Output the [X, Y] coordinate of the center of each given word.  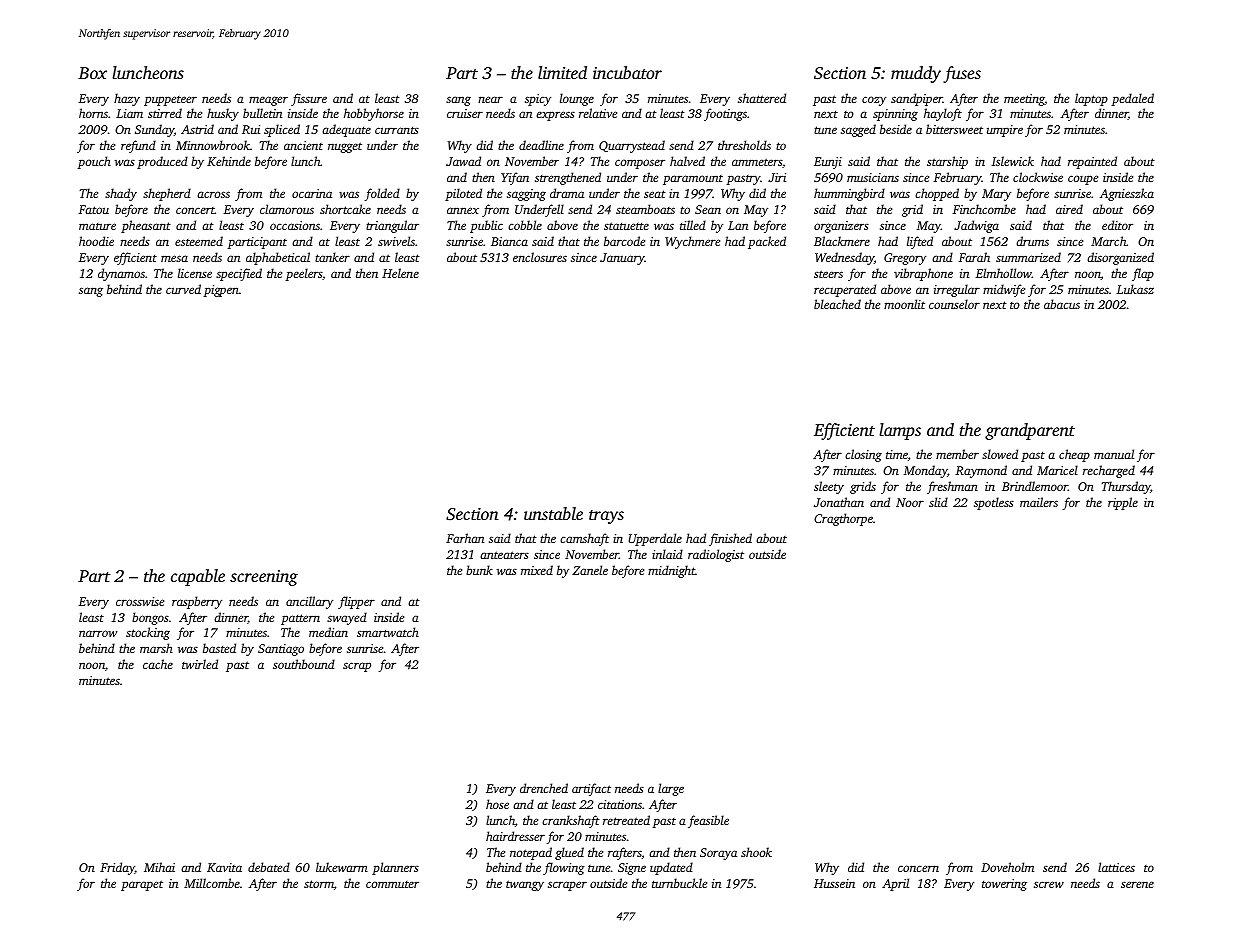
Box [92, 73]
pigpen [221, 291]
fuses [962, 74]
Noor [910, 502]
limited [562, 72]
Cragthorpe [843, 519]
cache [158, 664]
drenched [544, 788]
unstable [553, 513]
